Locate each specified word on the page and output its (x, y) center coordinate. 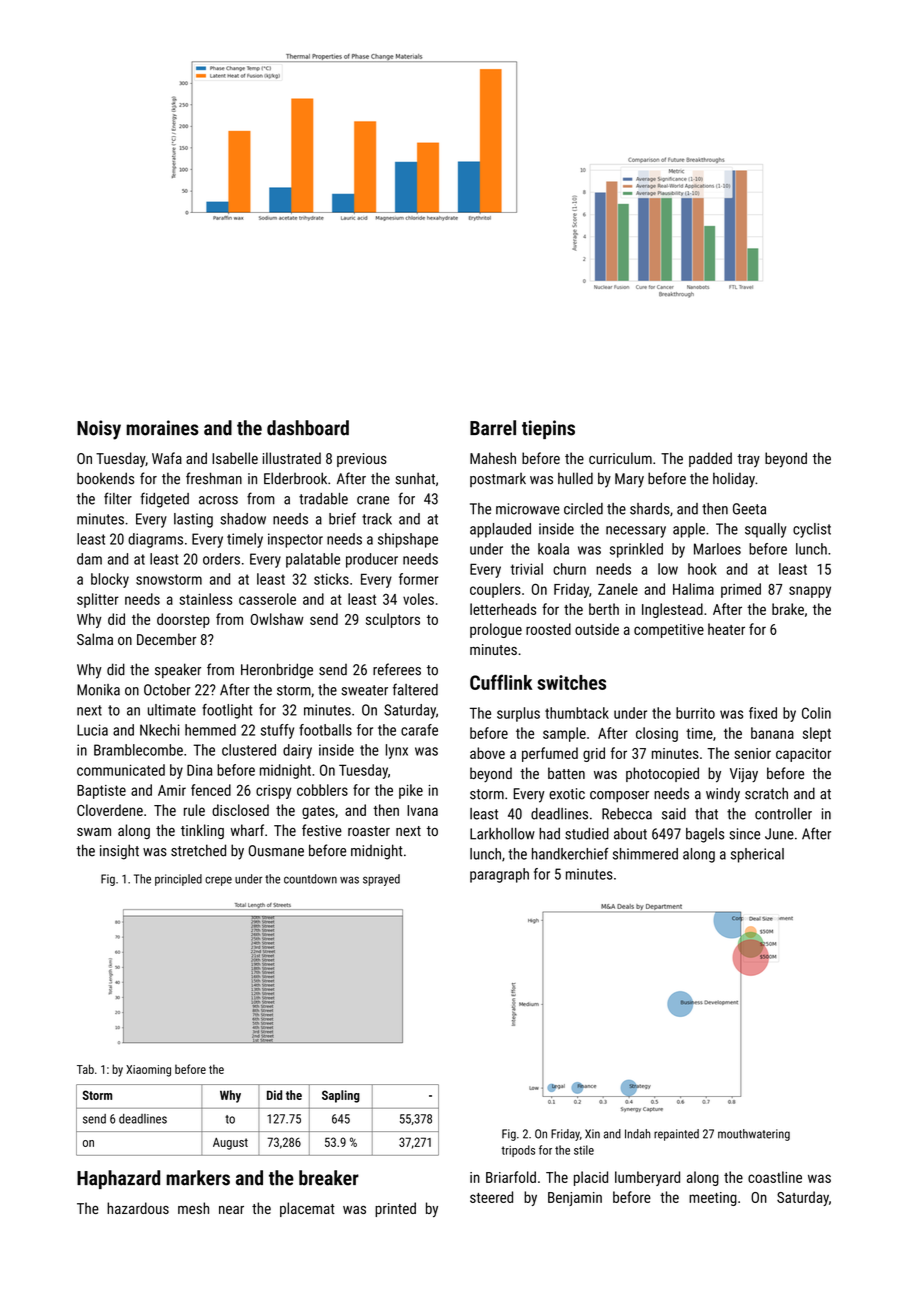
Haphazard (118, 1179)
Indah (637, 1134)
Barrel (493, 428)
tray (748, 460)
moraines (162, 428)
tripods (518, 1151)
